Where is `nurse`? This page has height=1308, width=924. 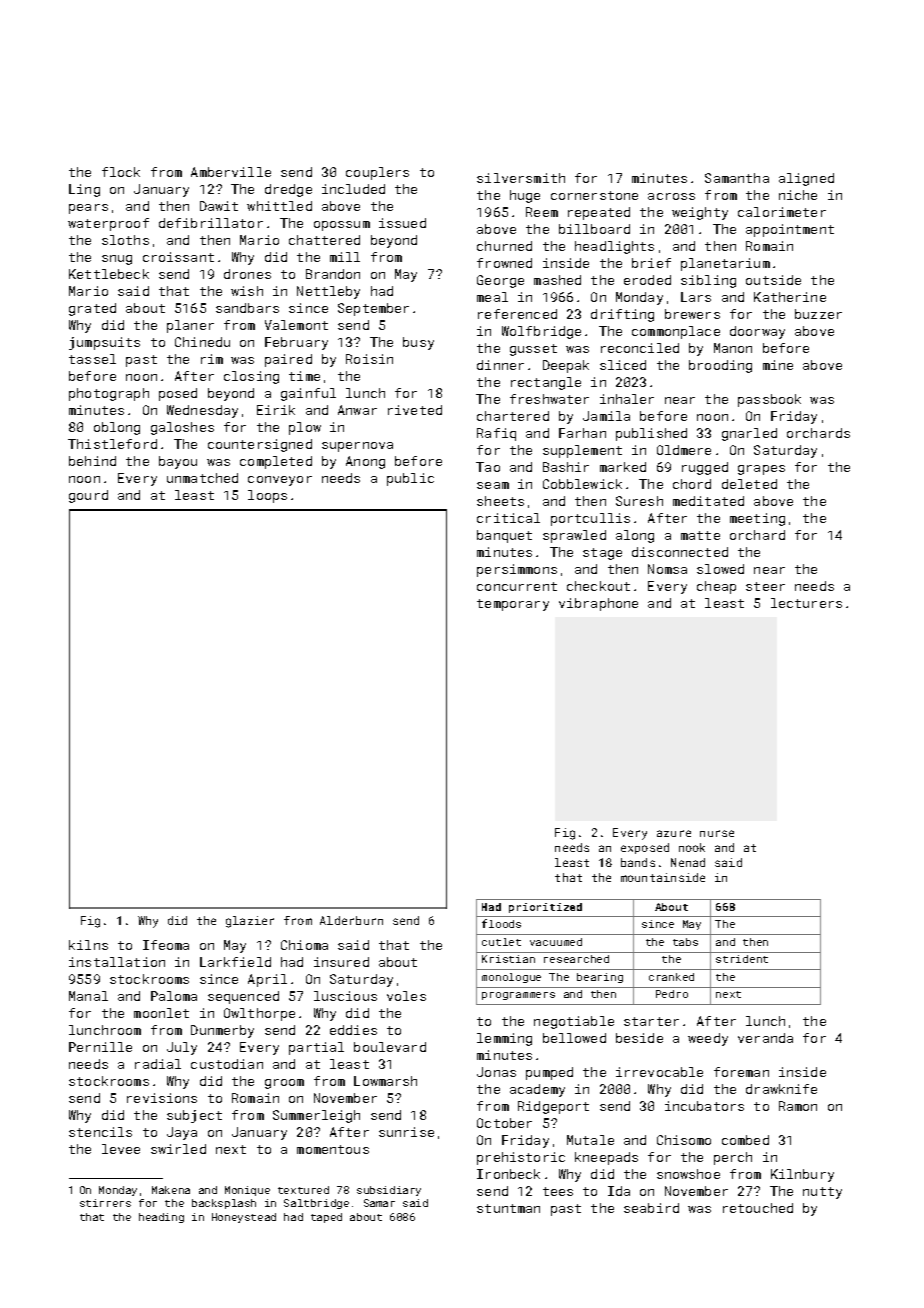 nurse is located at coordinates (717, 833).
